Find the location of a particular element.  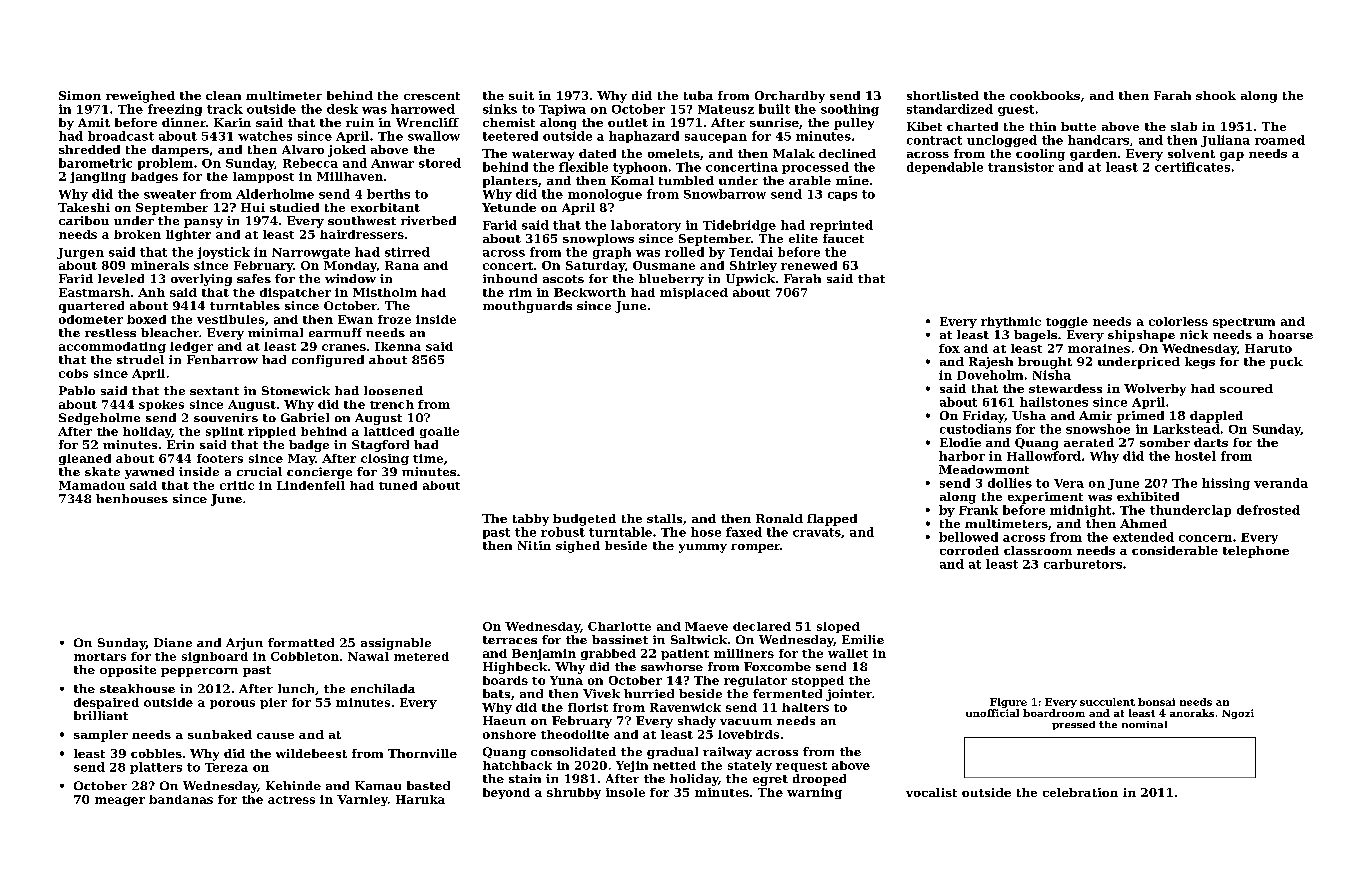

critic is located at coordinates (237, 485).
